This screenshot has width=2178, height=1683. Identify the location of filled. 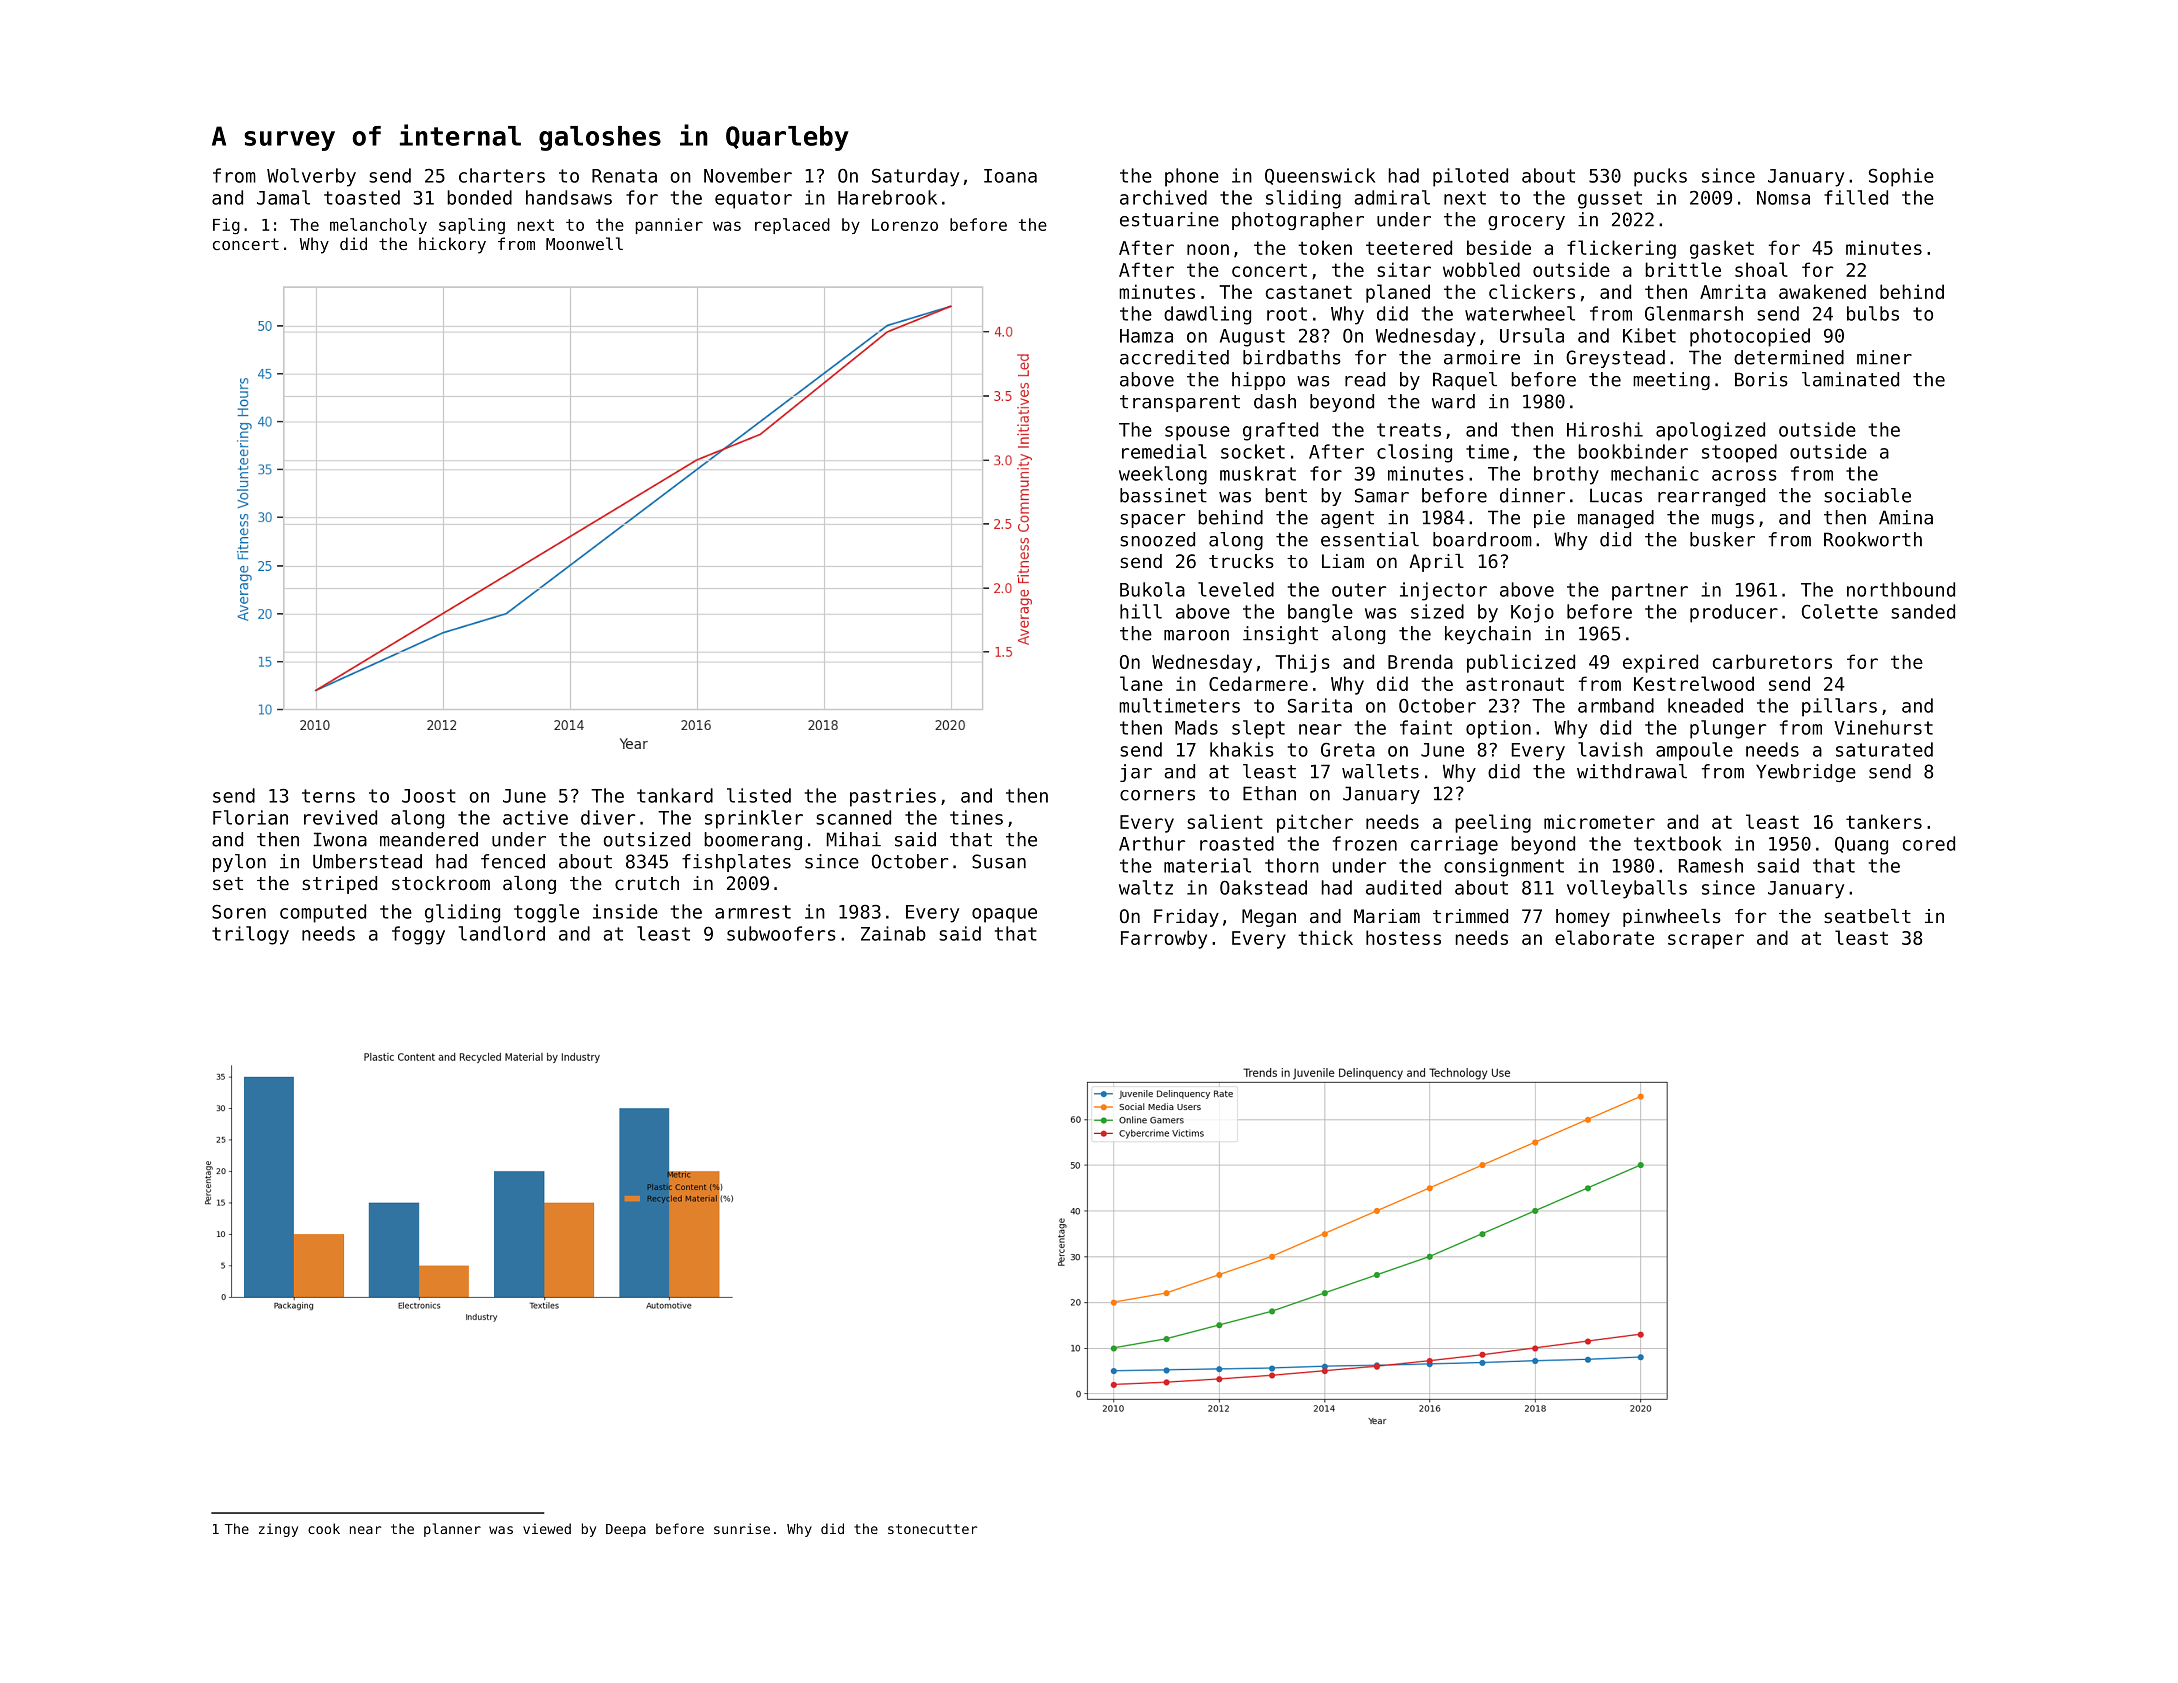
(1856, 197).
